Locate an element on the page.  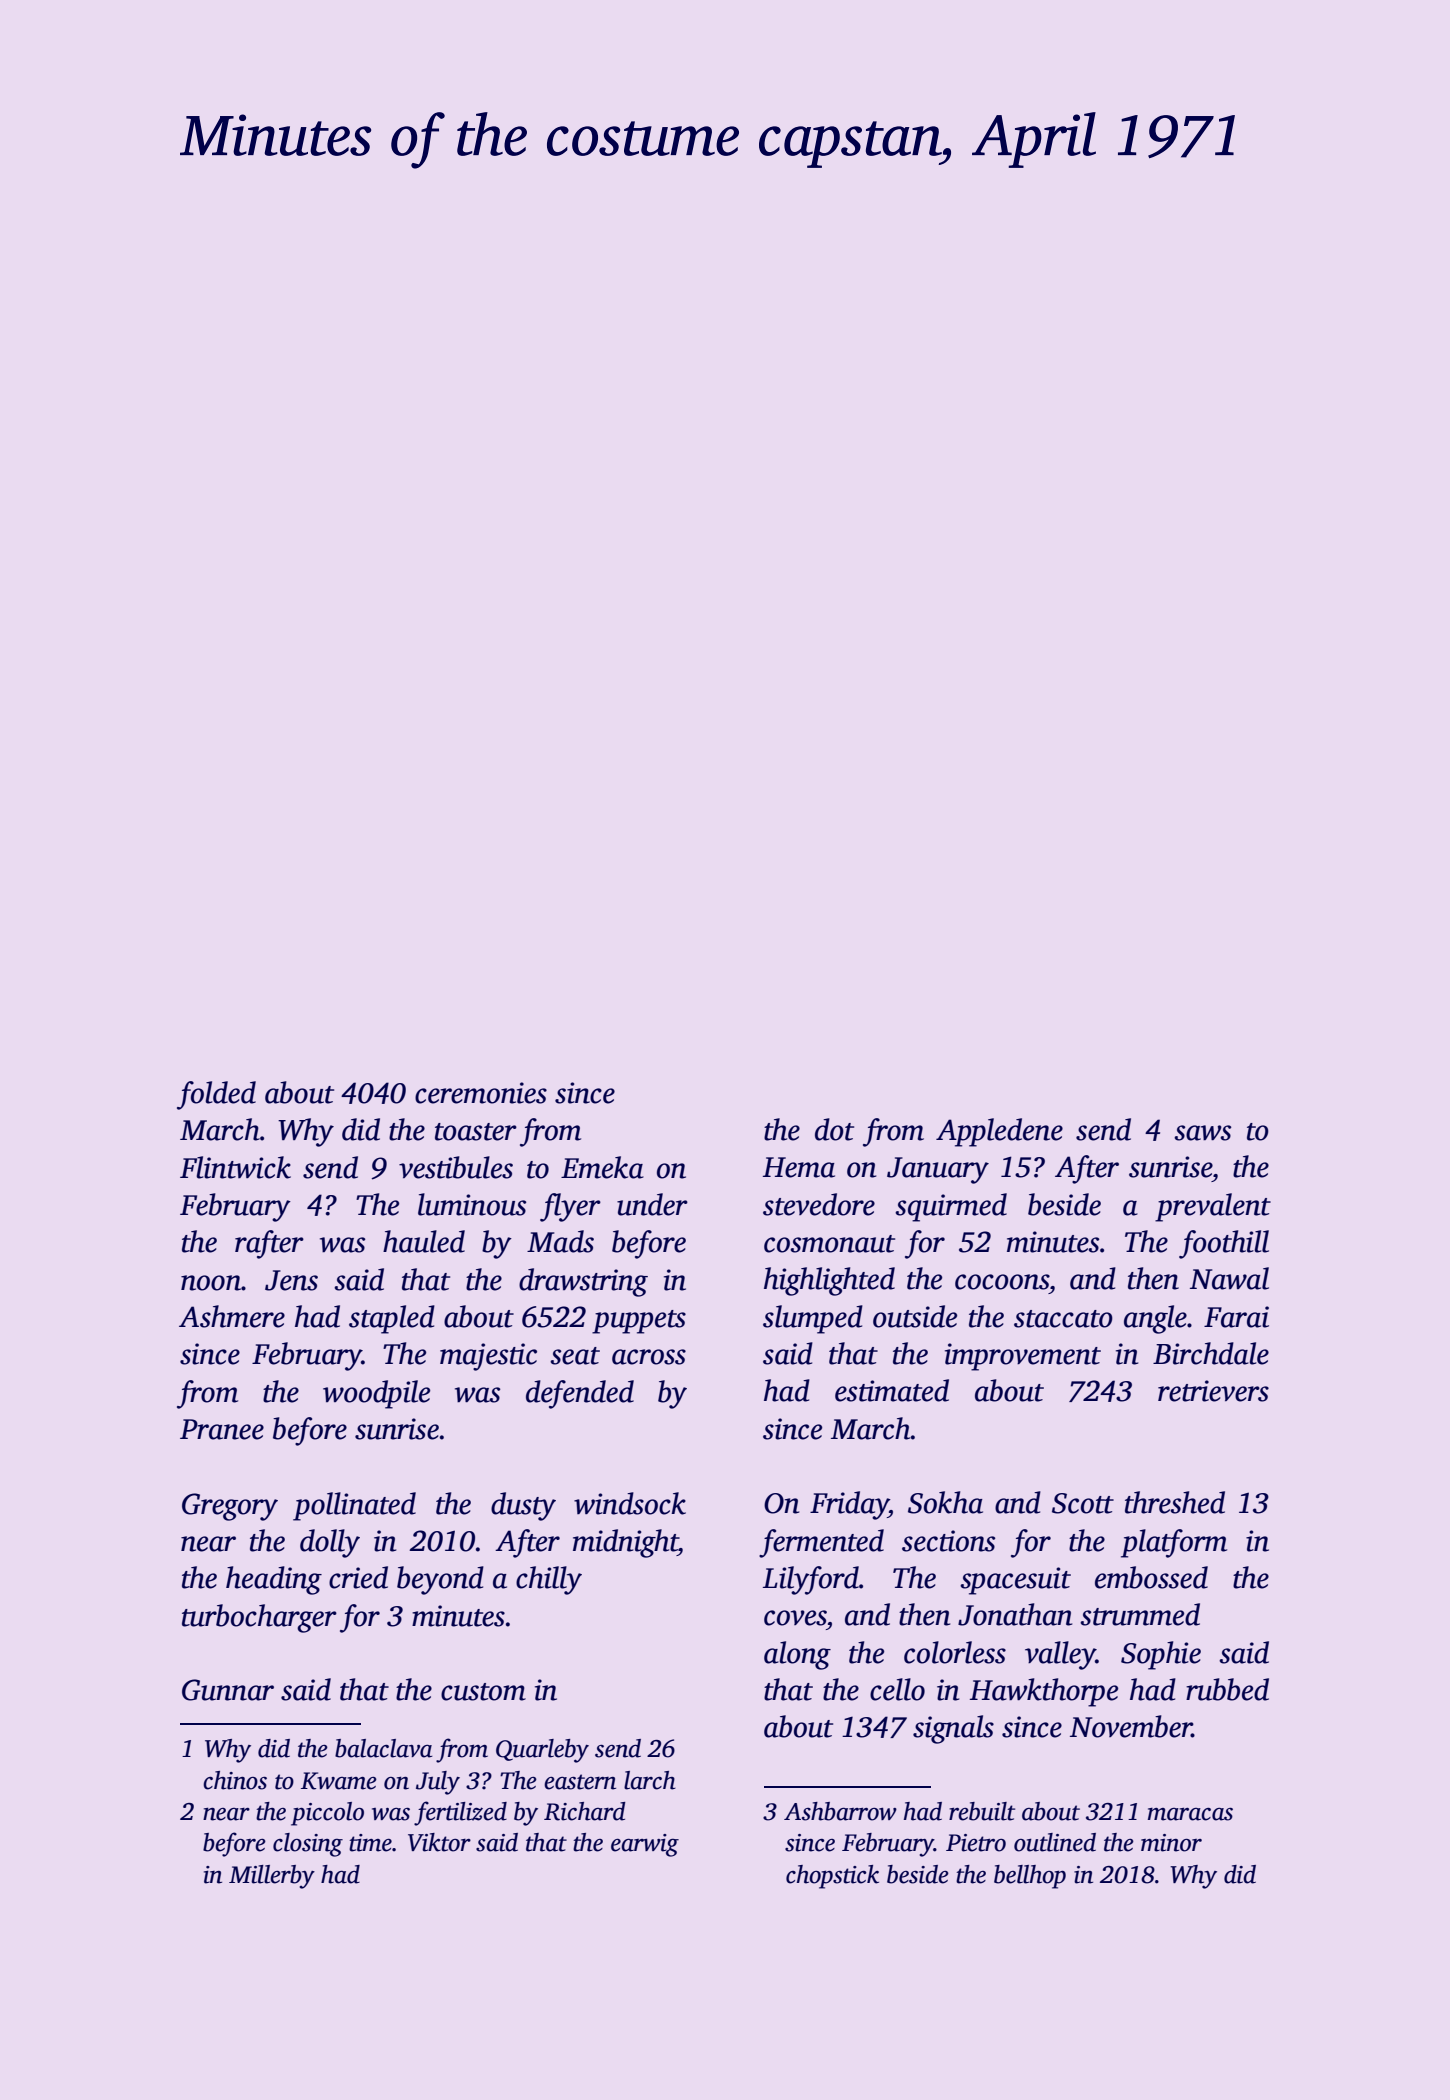
Sophie is located at coordinates (1161, 1655).
